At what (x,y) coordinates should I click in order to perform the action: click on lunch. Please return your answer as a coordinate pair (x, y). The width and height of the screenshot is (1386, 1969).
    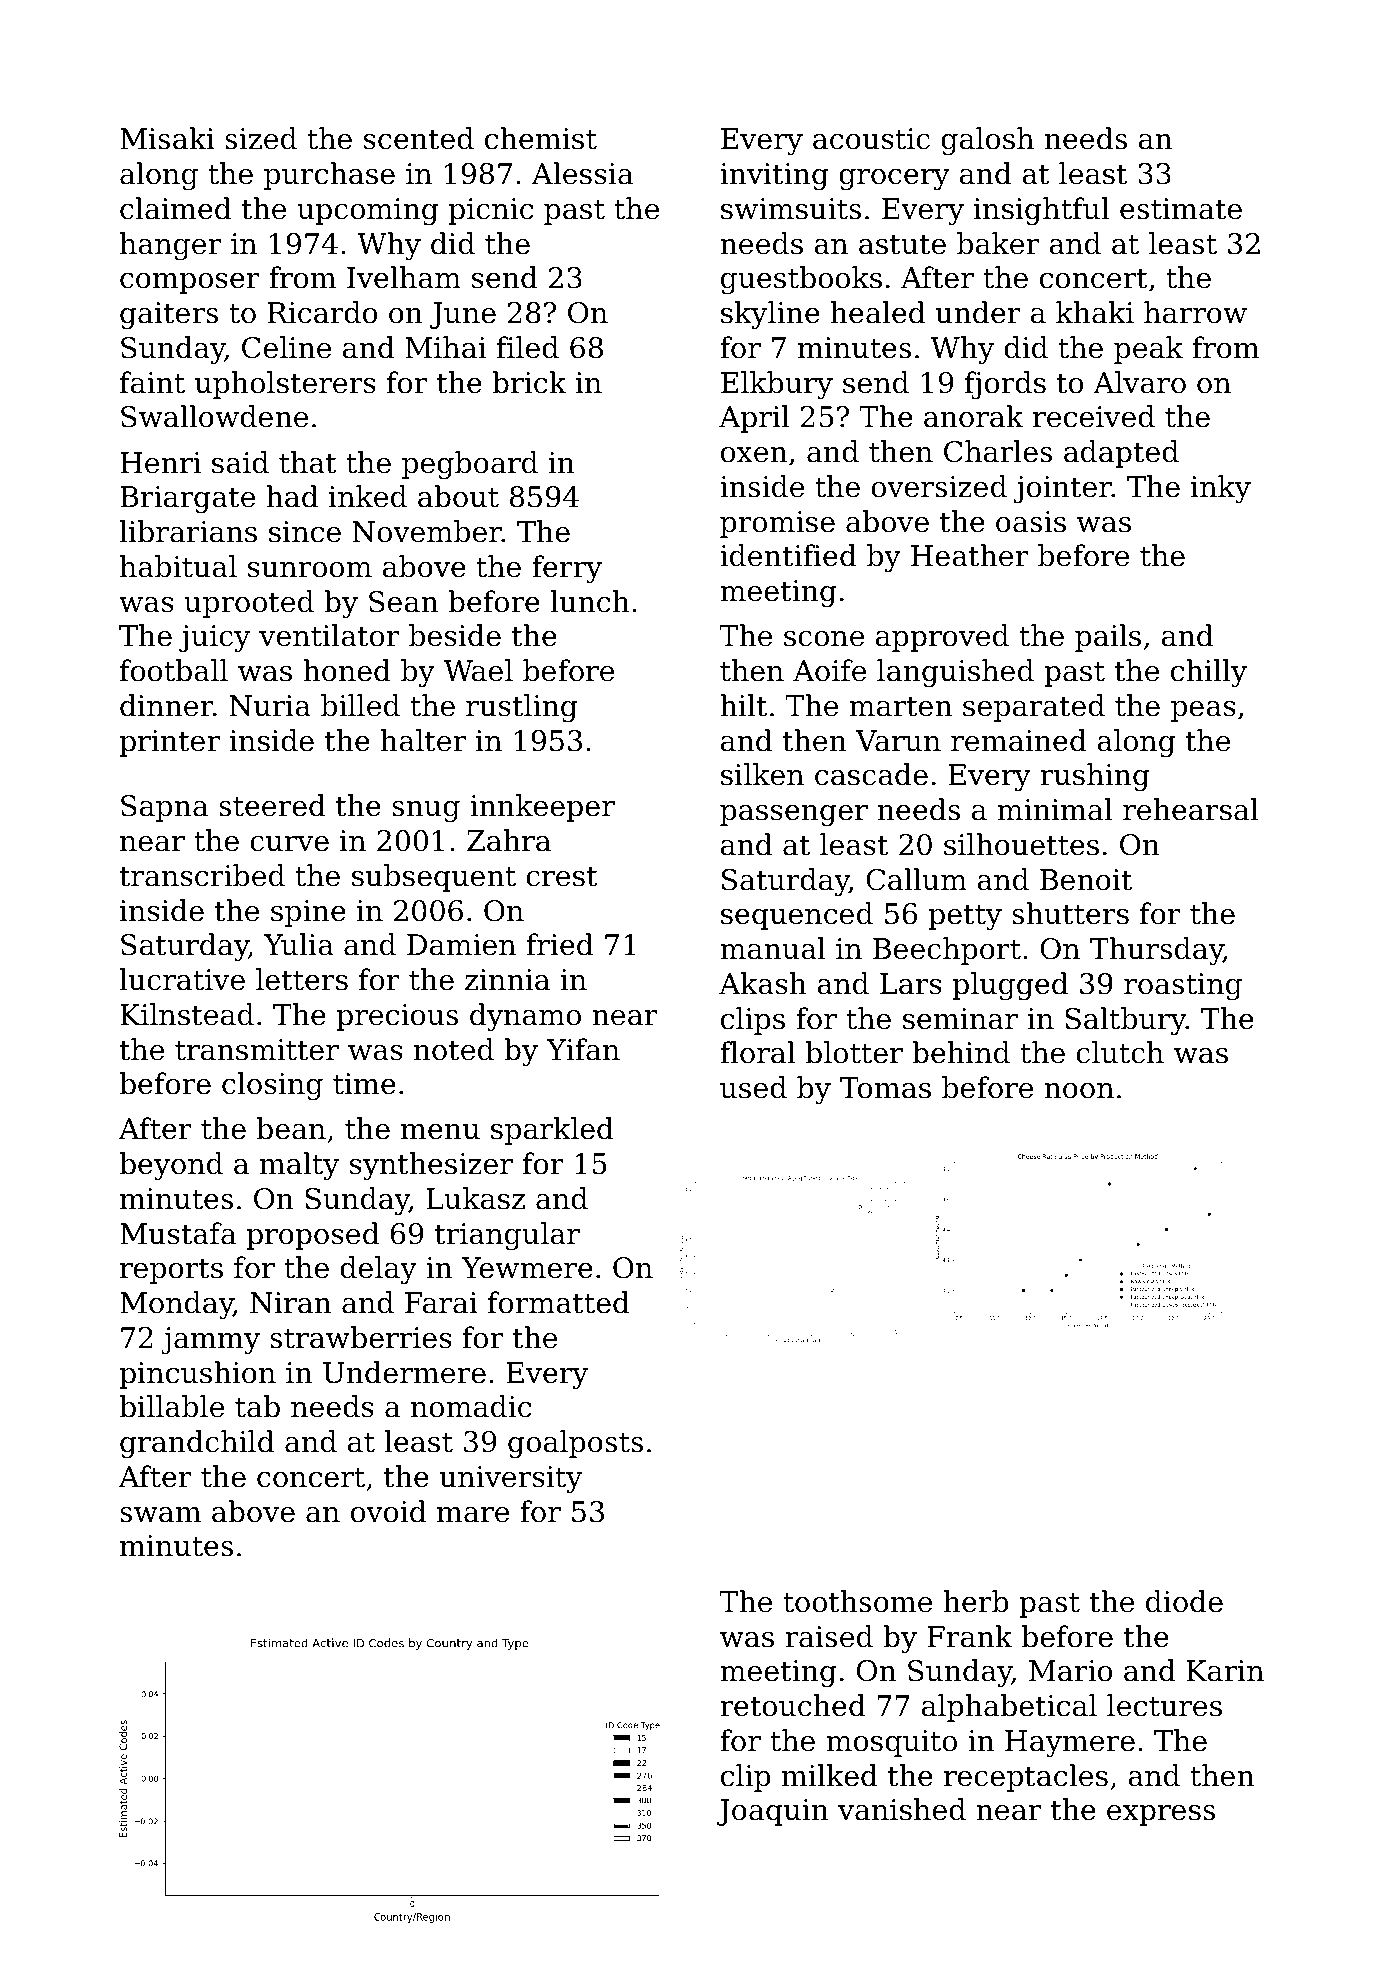
    Looking at the image, I should click on (590, 601).
